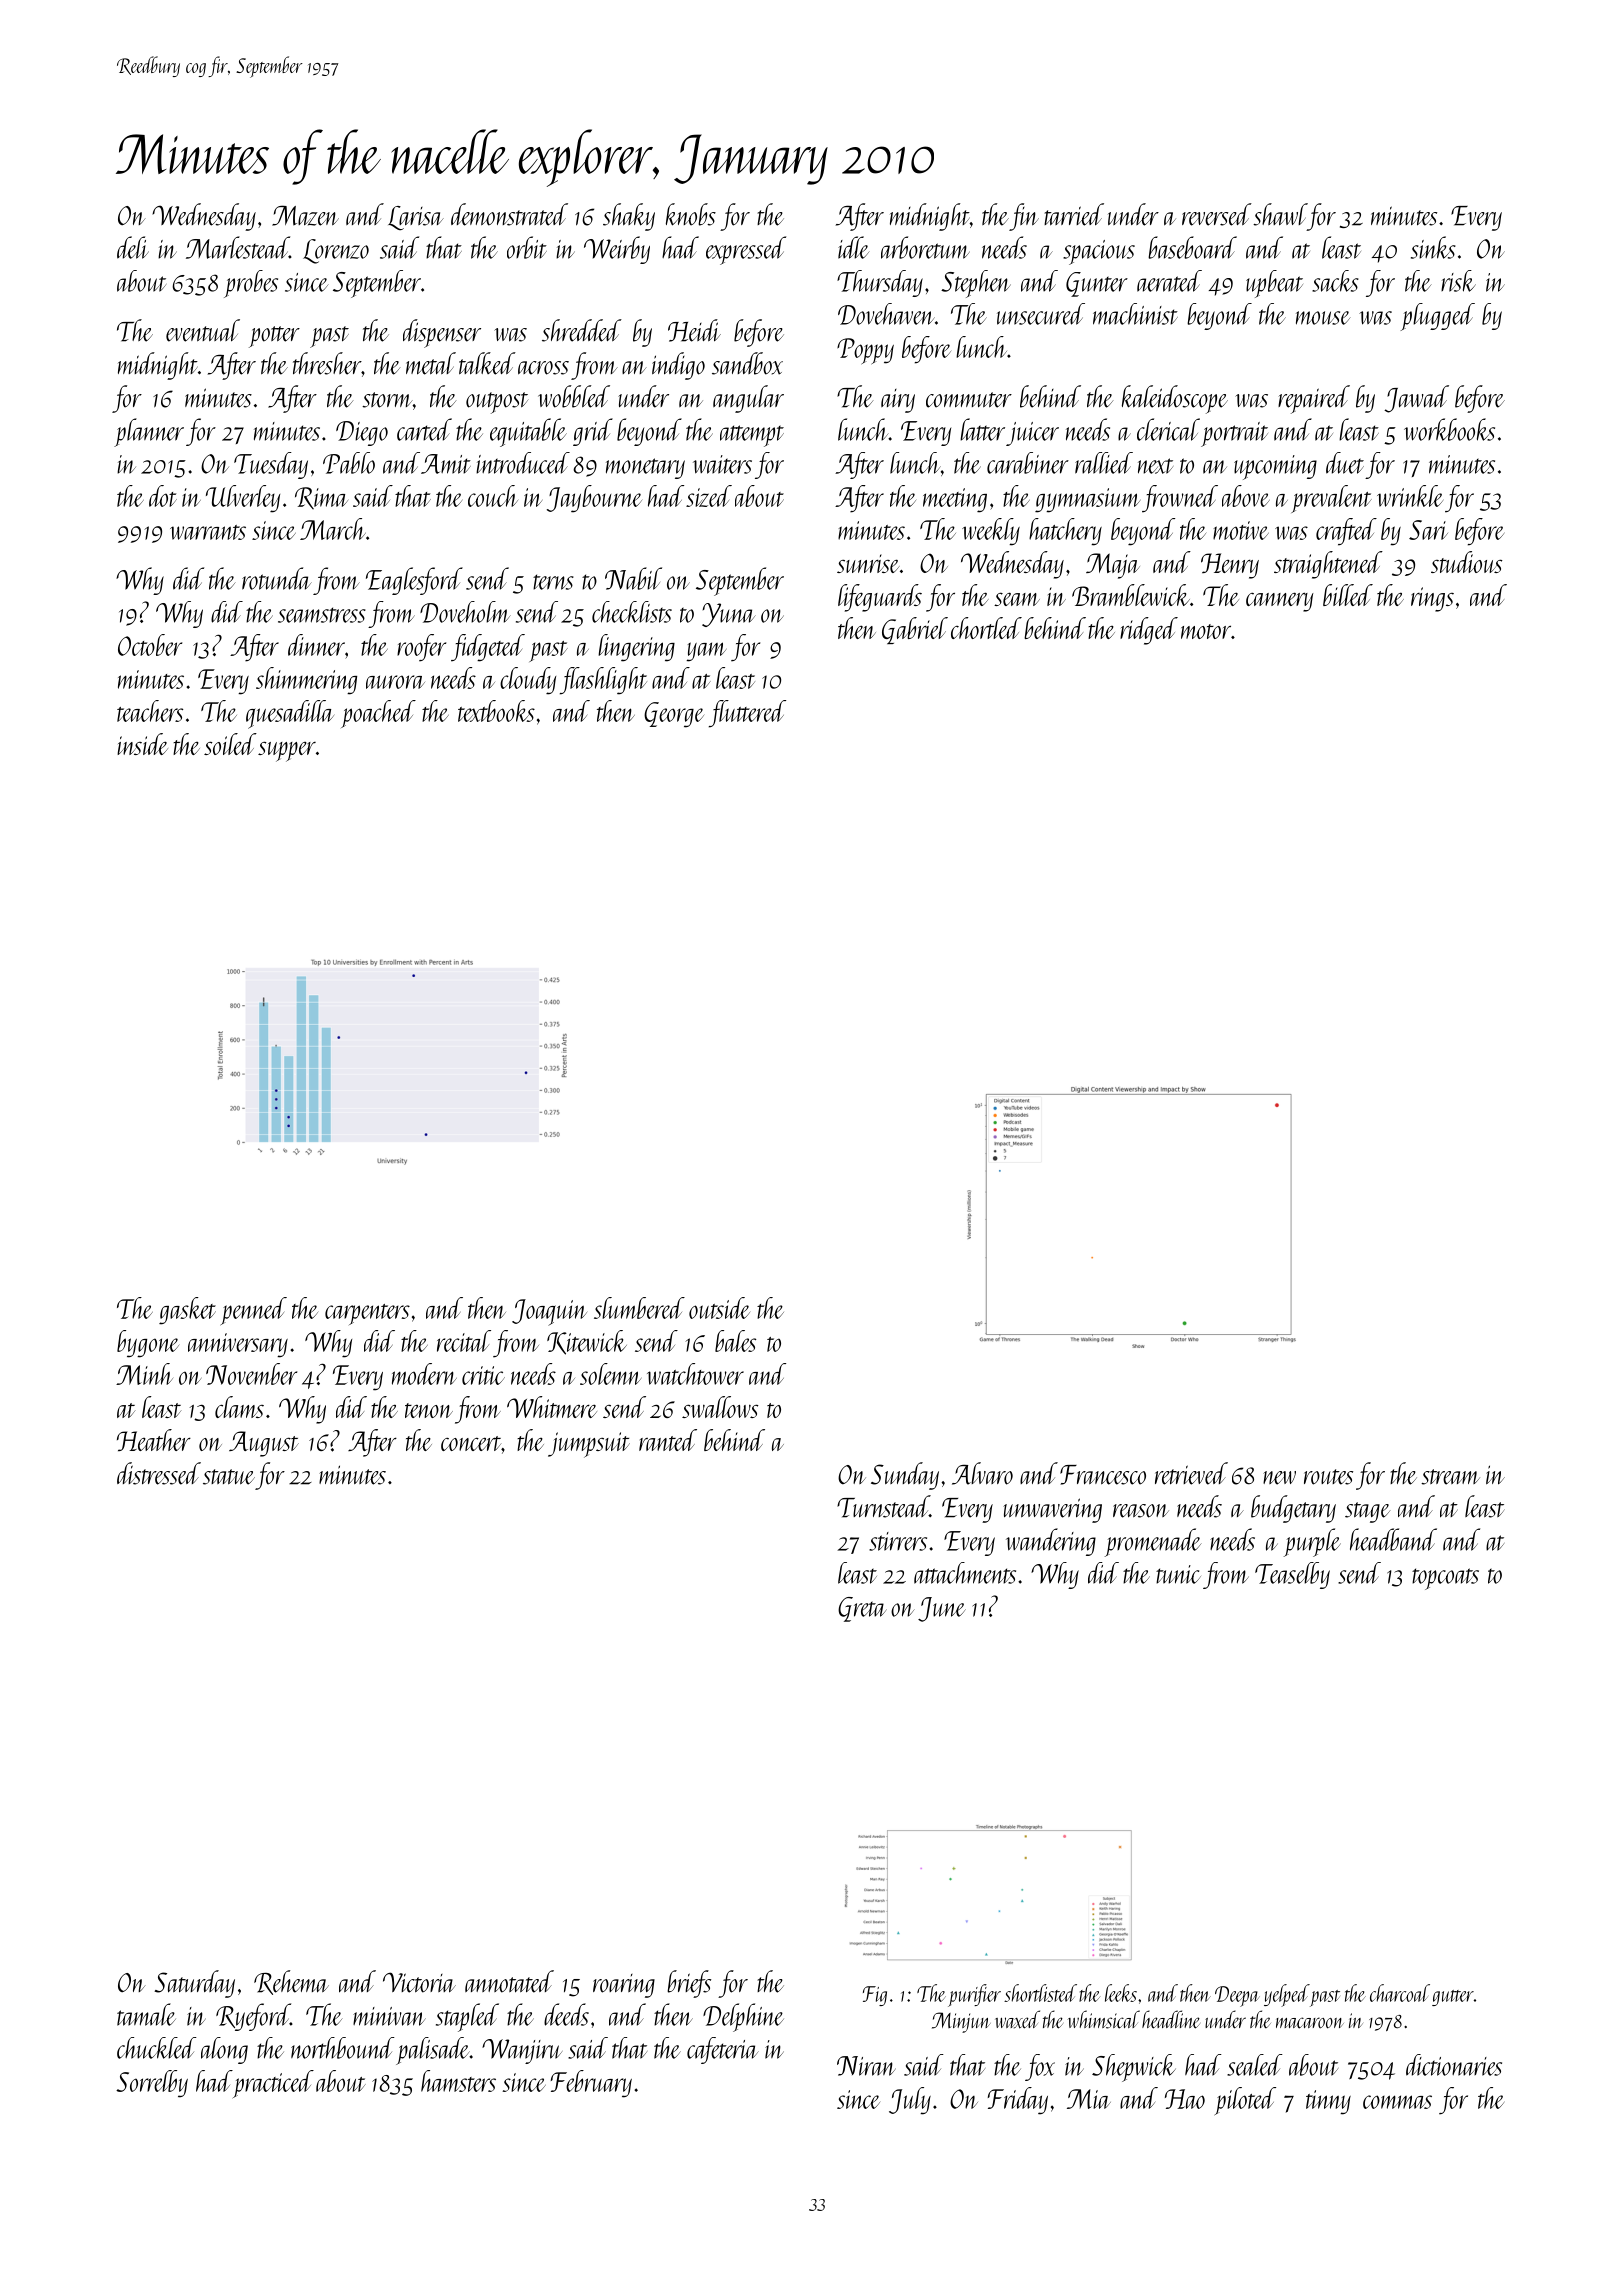 The image size is (1620, 2292). I want to click on promenade, so click(1153, 1542).
